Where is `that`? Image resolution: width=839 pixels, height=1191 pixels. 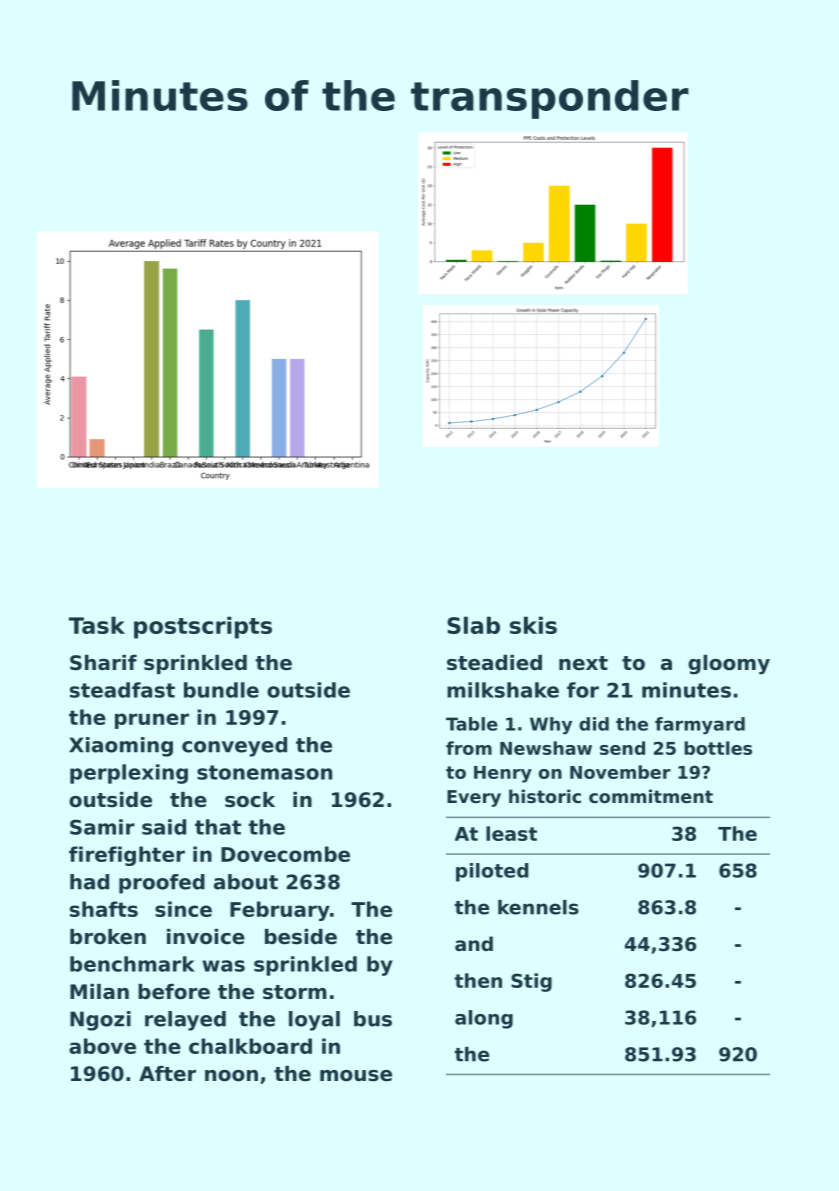 that is located at coordinates (218, 827).
